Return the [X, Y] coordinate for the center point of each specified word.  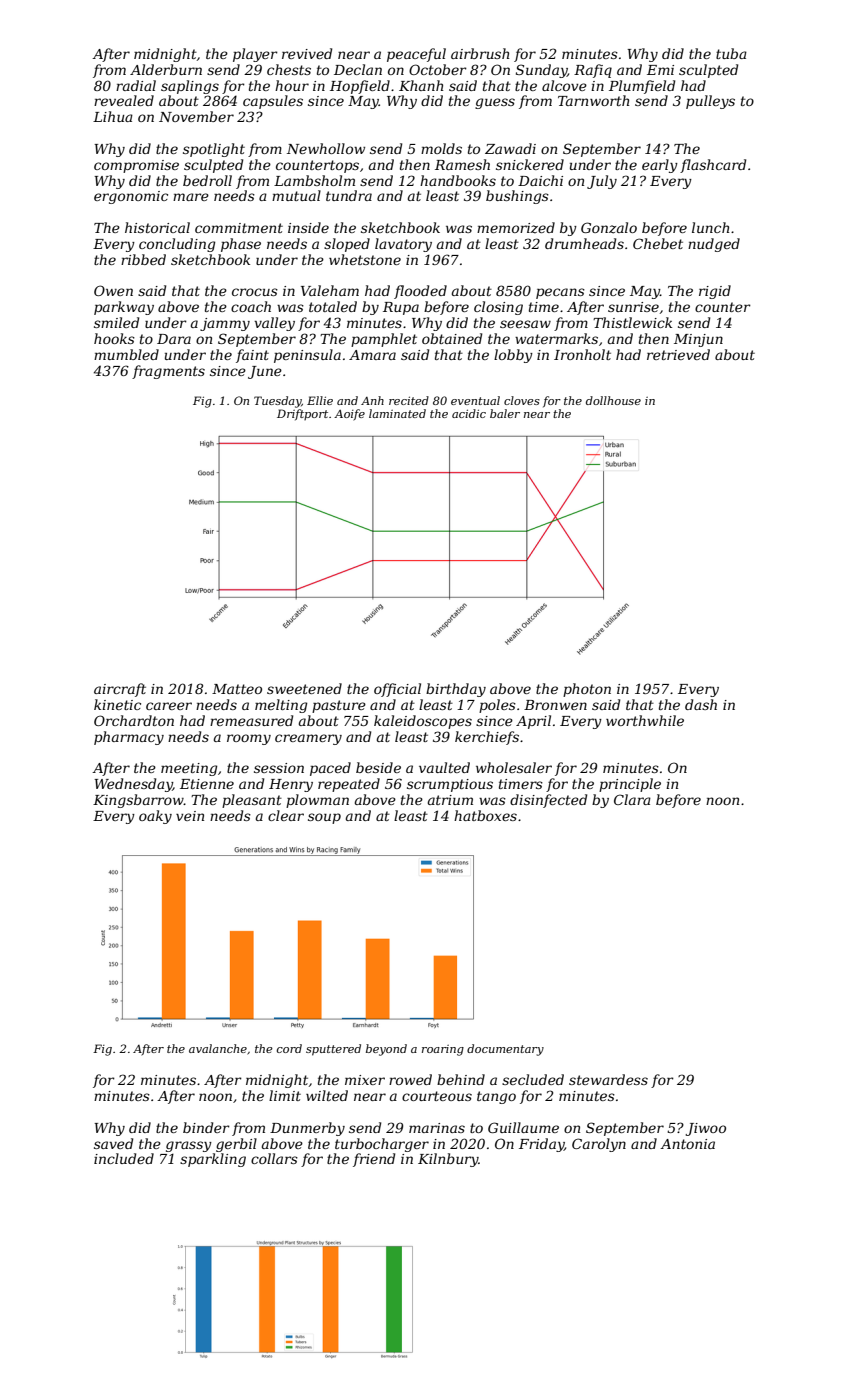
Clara [632, 799]
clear [286, 815]
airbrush [480, 53]
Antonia [687, 1144]
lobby [513, 356]
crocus [255, 292]
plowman [317, 801]
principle [630, 785]
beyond [386, 1050]
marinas [437, 1128]
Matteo [237, 689]
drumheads [584, 243]
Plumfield [642, 87]
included [124, 1158]
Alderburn [166, 69]
